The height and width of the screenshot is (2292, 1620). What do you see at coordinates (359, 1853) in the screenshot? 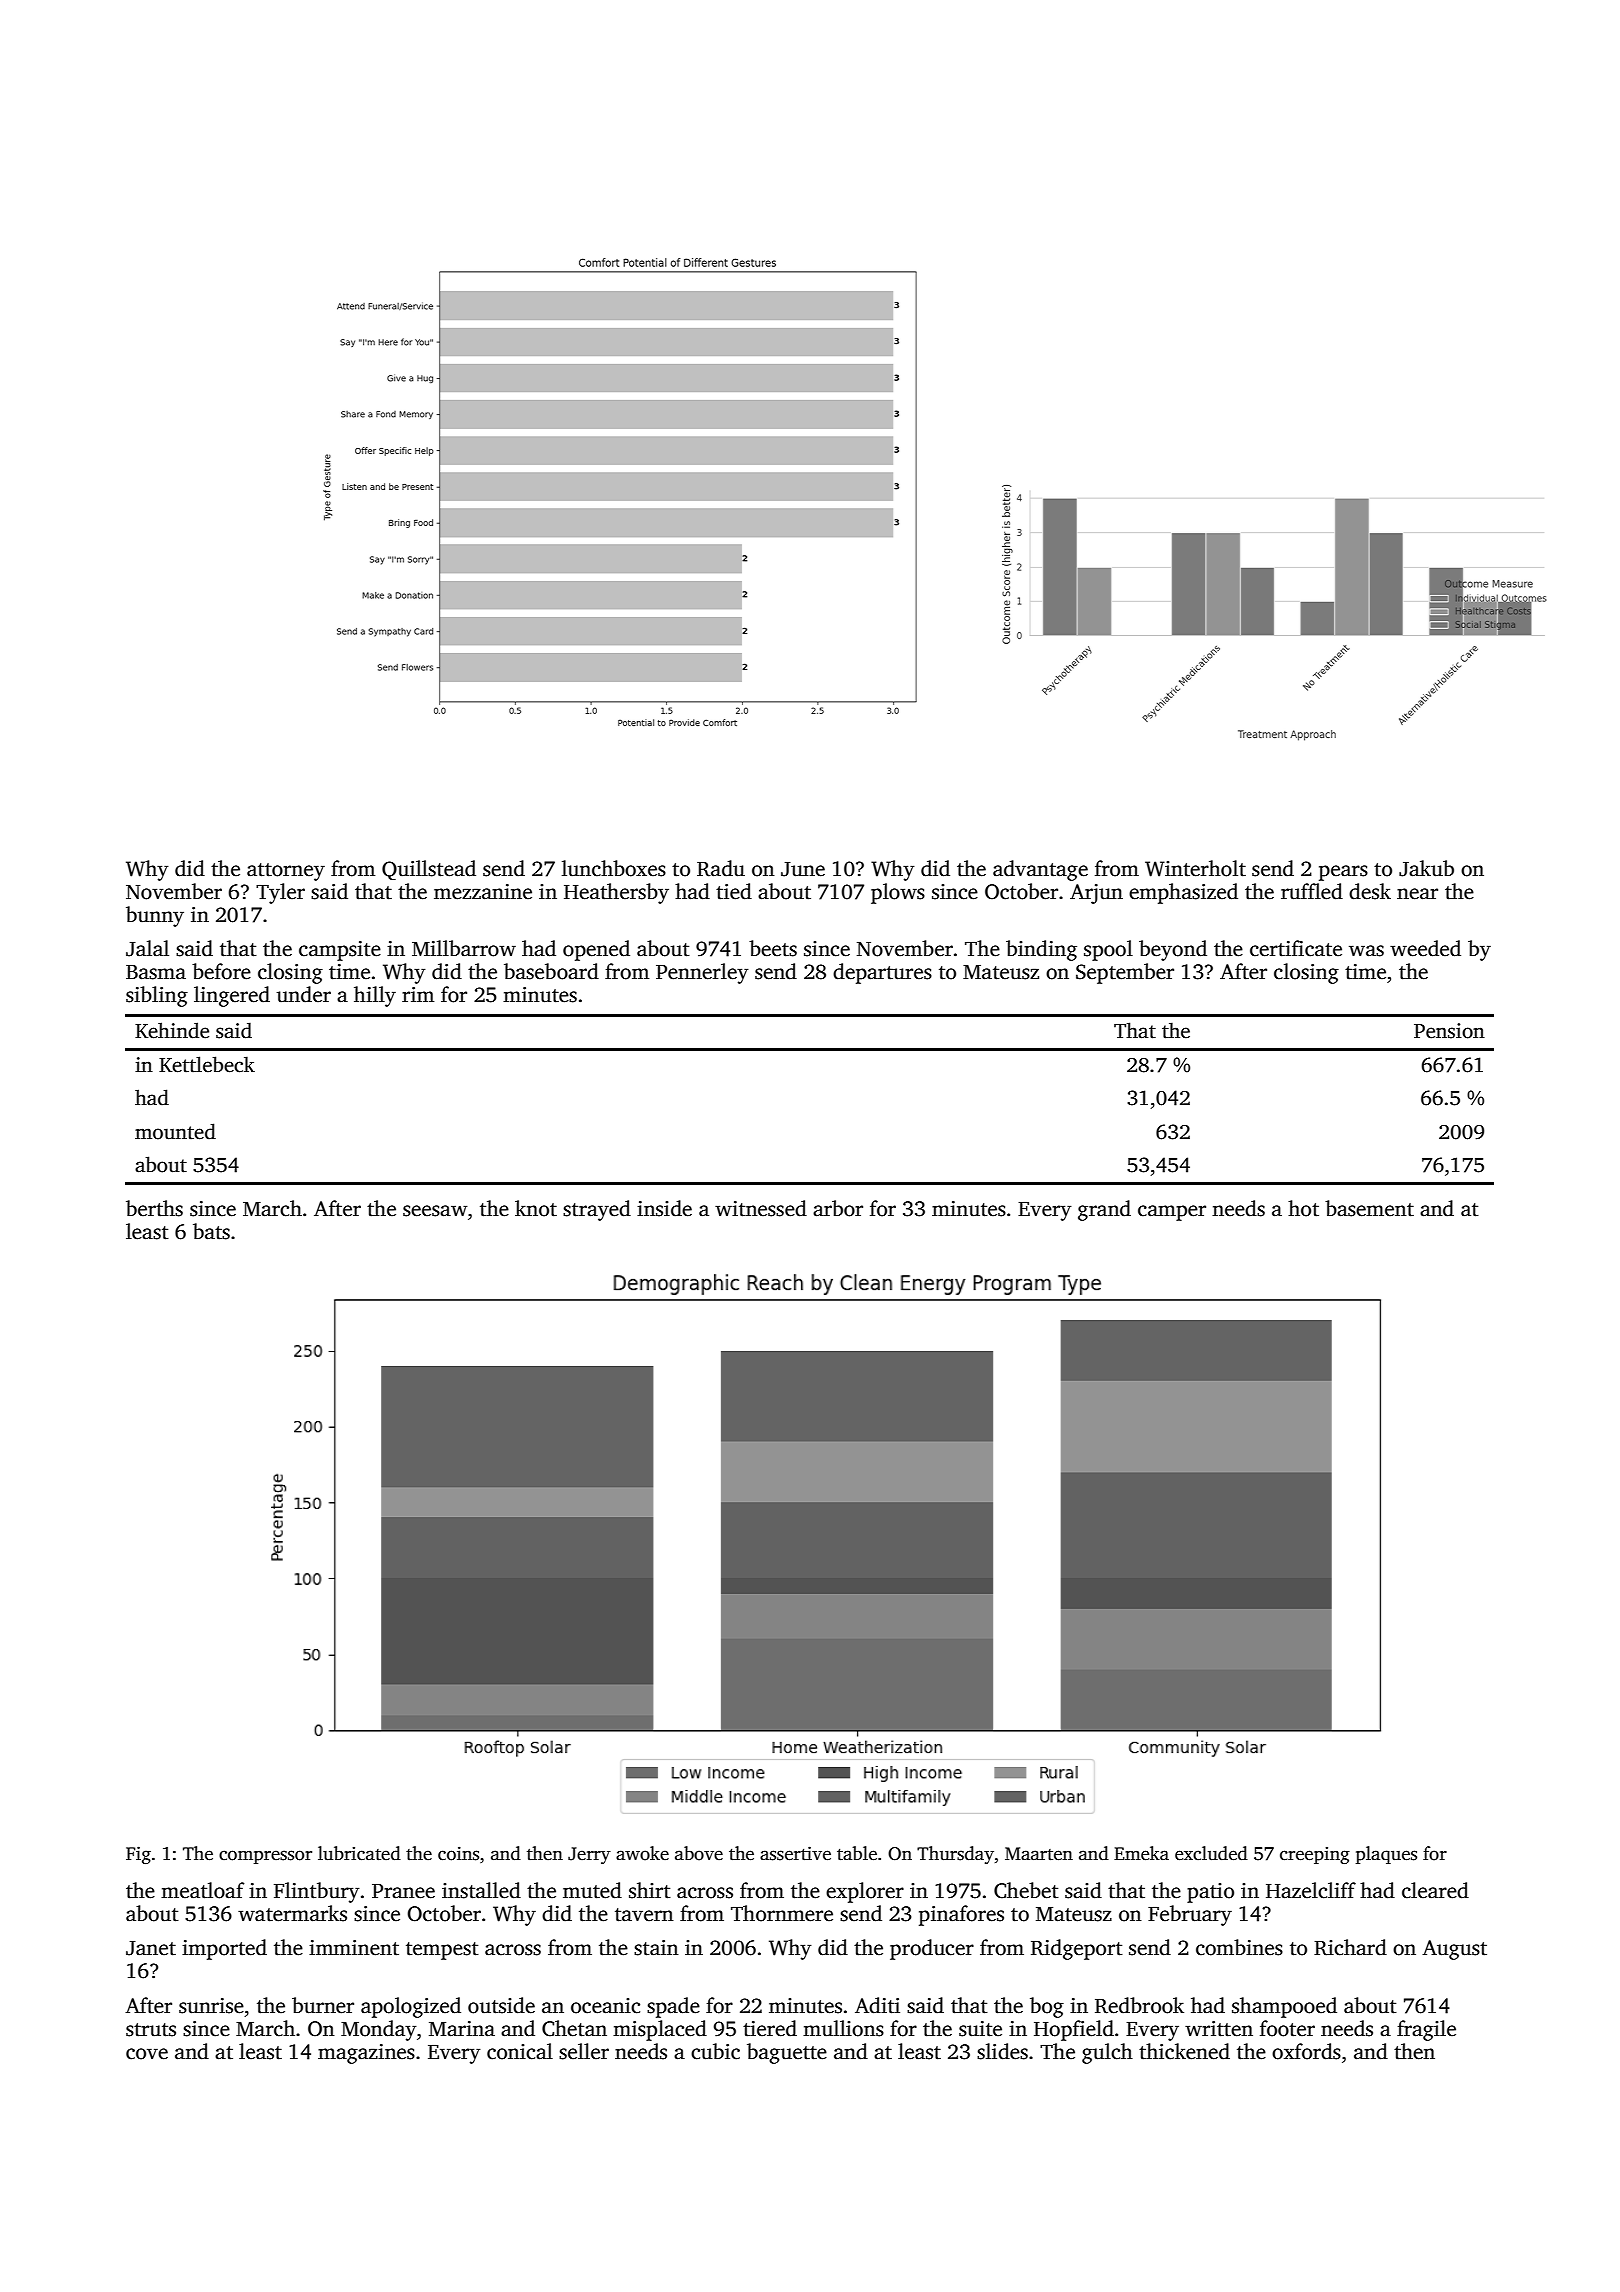
I see `lubricated` at bounding box center [359, 1853].
